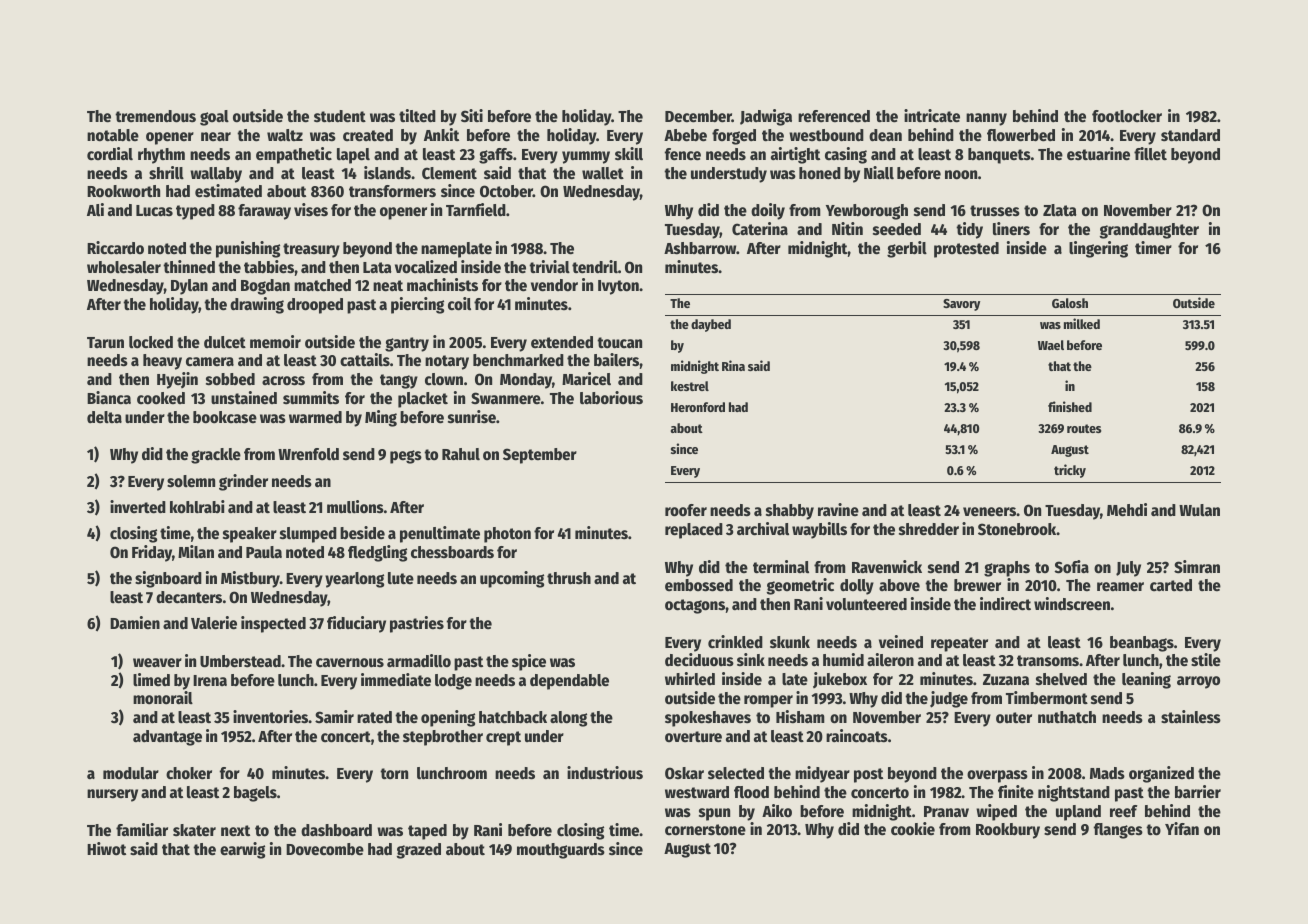 The height and width of the document is (924, 1308). I want to click on nursery, so click(112, 795).
